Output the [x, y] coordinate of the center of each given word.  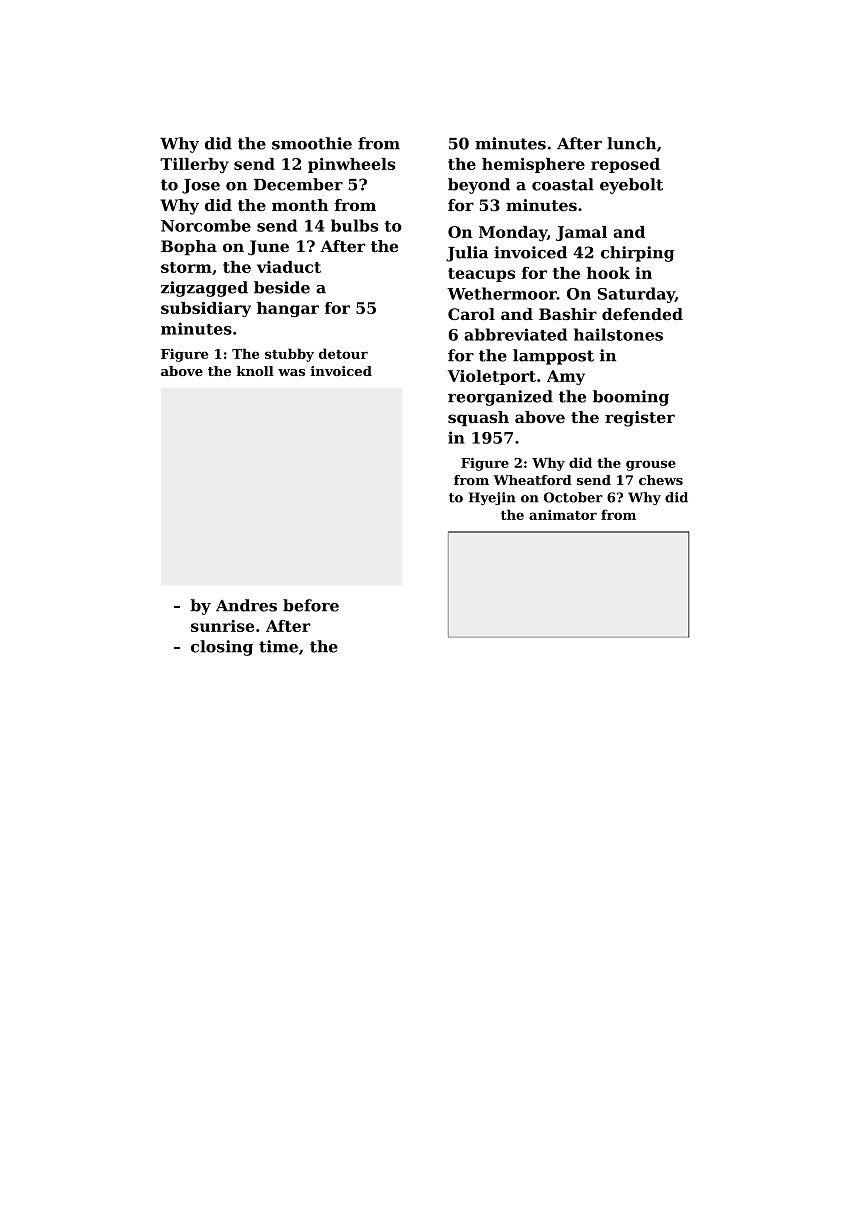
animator [563, 515]
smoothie [312, 143]
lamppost [553, 357]
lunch [631, 143]
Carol [471, 314]
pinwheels [351, 165]
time [278, 646]
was [291, 372]
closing [222, 648]
